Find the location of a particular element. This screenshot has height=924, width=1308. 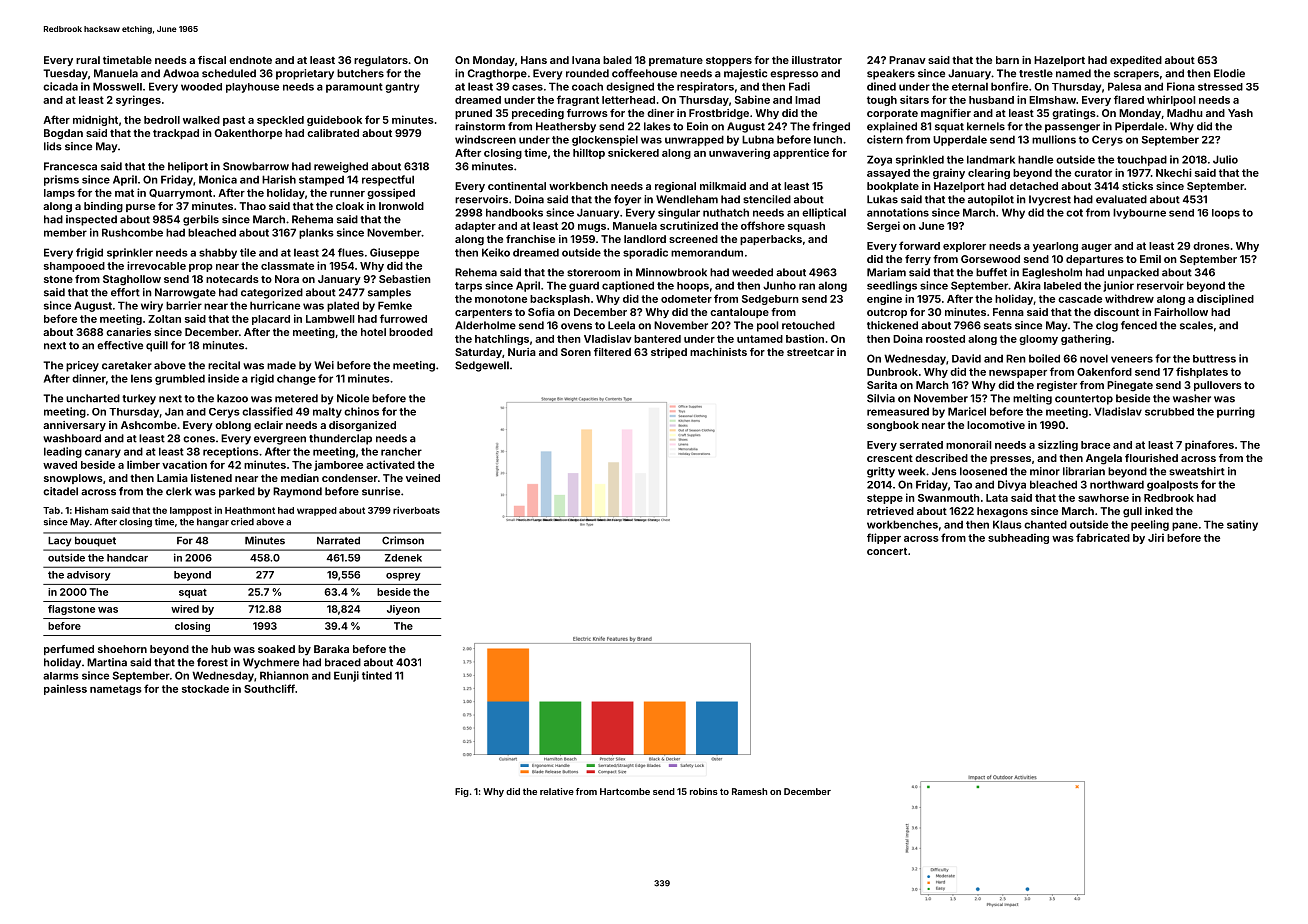

Elodie is located at coordinates (1229, 73).
